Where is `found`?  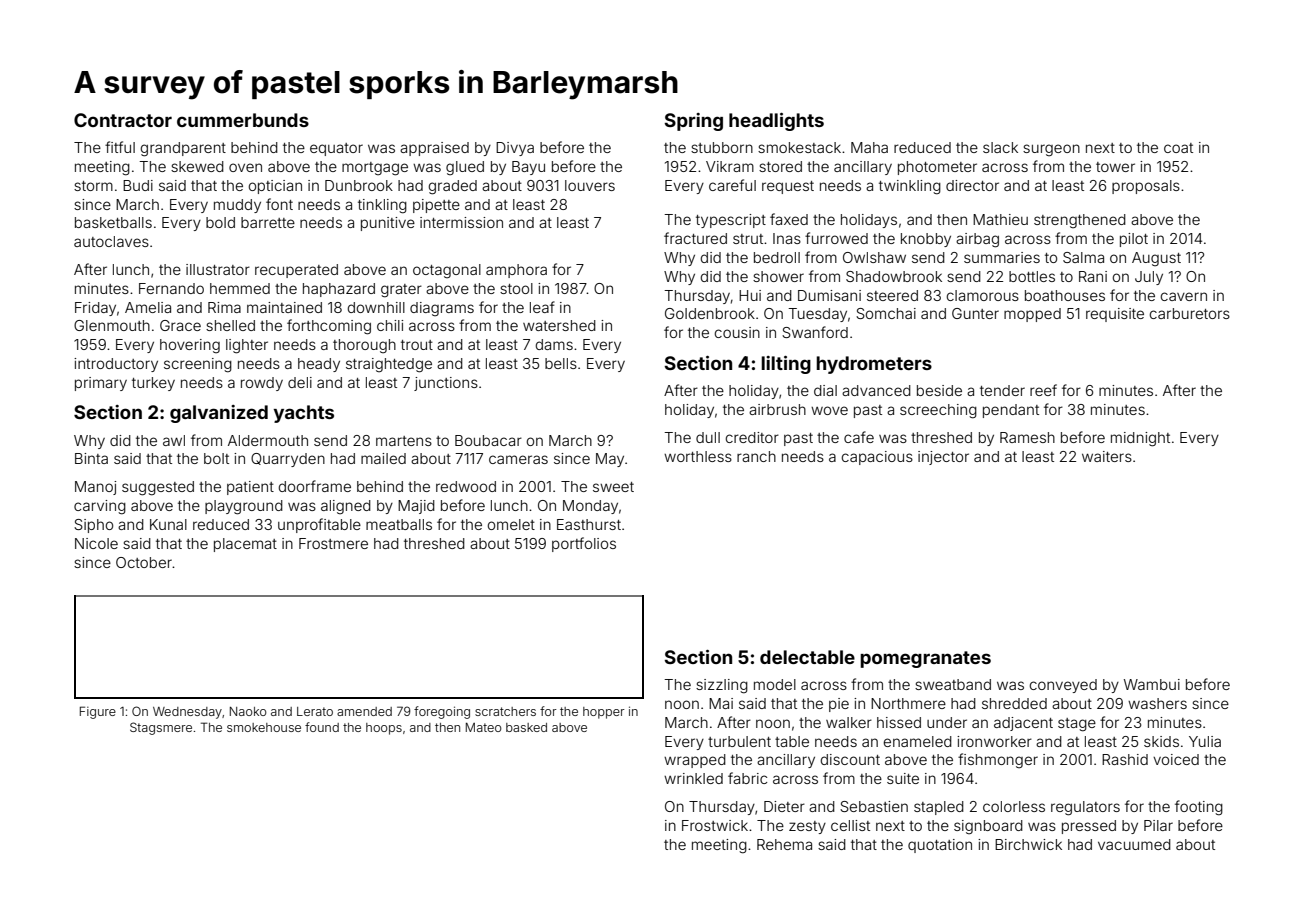 found is located at coordinates (322, 727).
